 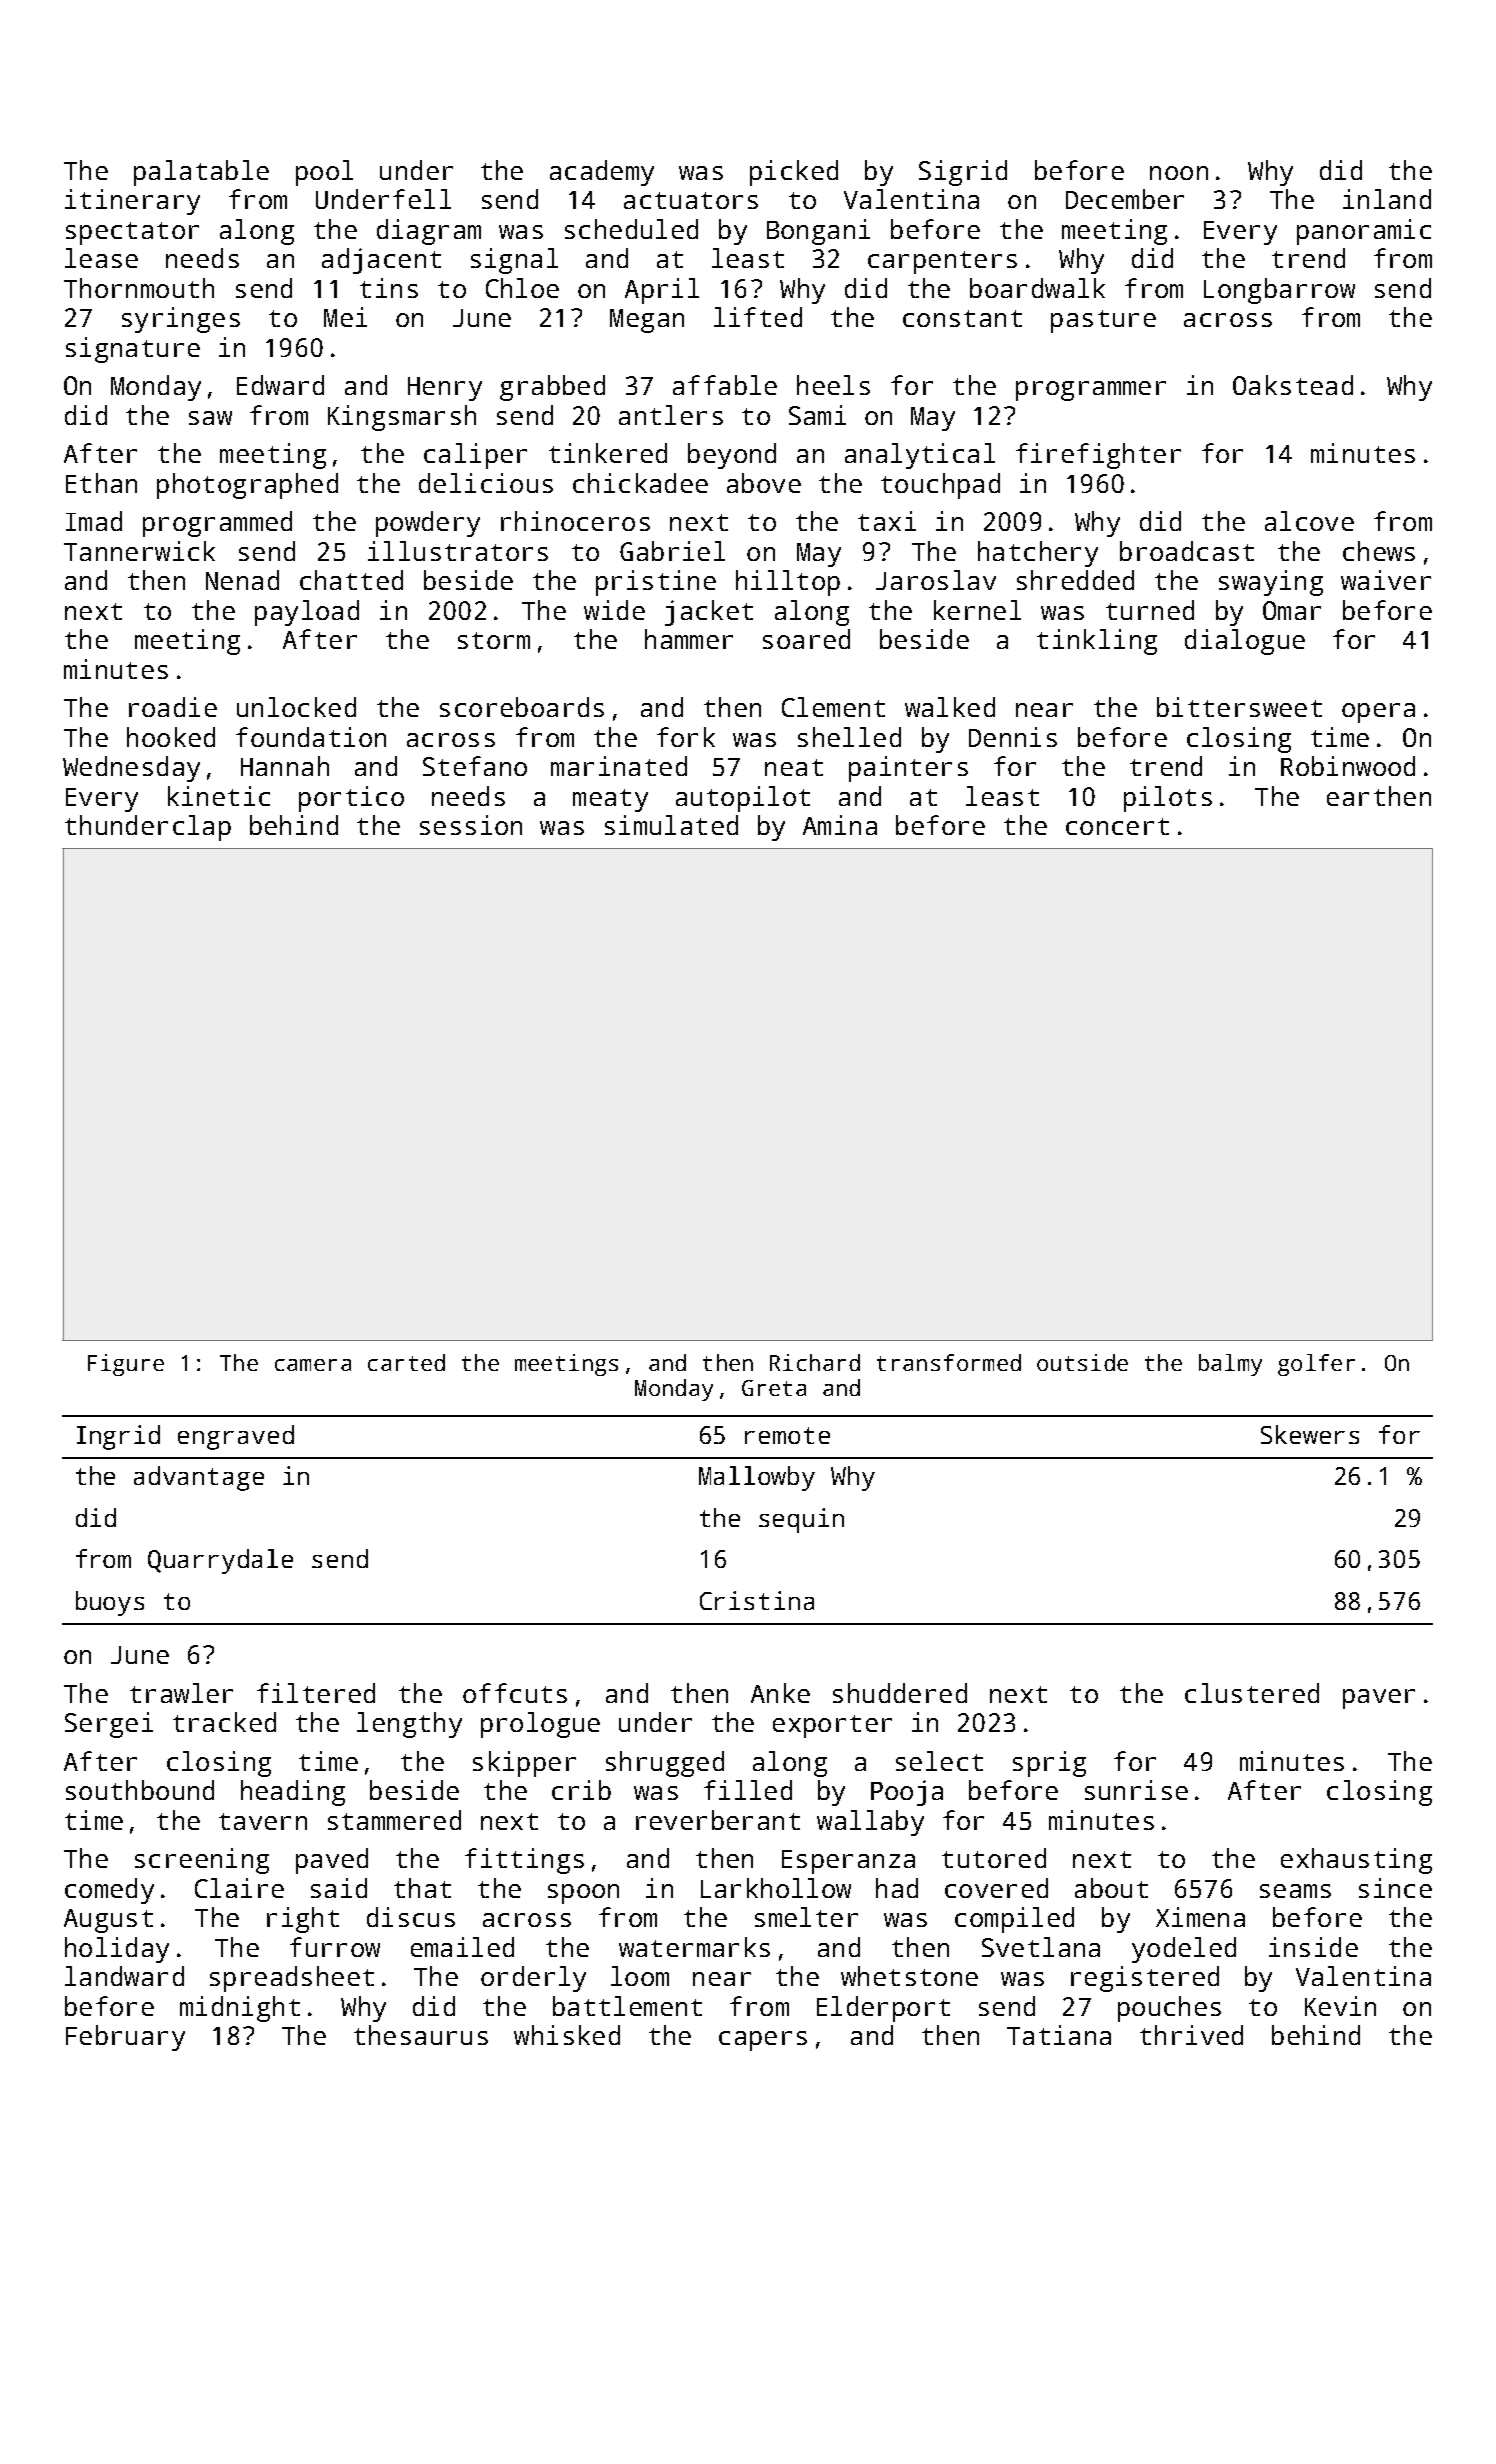 I want to click on Bongani, so click(x=818, y=232).
